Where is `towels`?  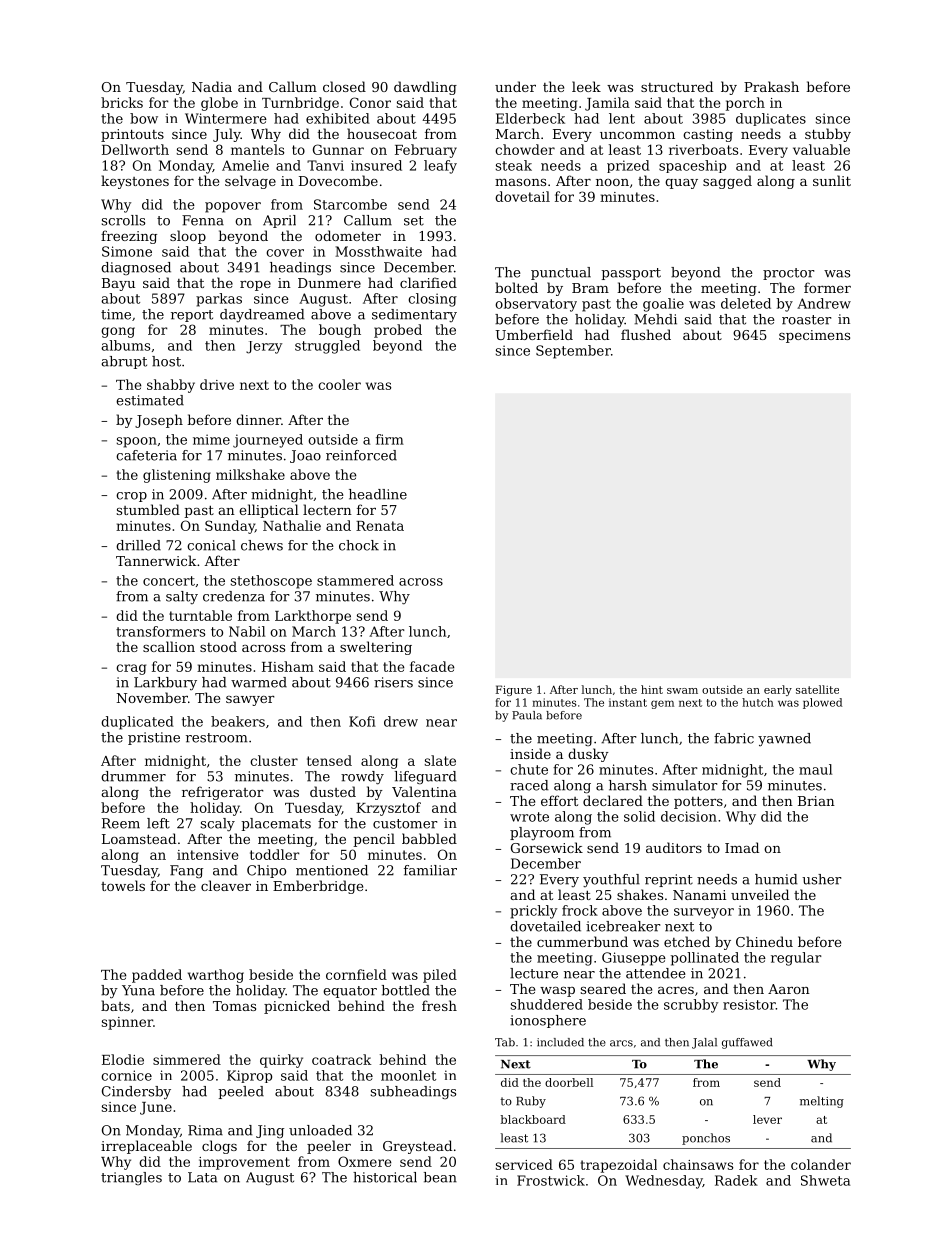
towels is located at coordinates (123, 885).
